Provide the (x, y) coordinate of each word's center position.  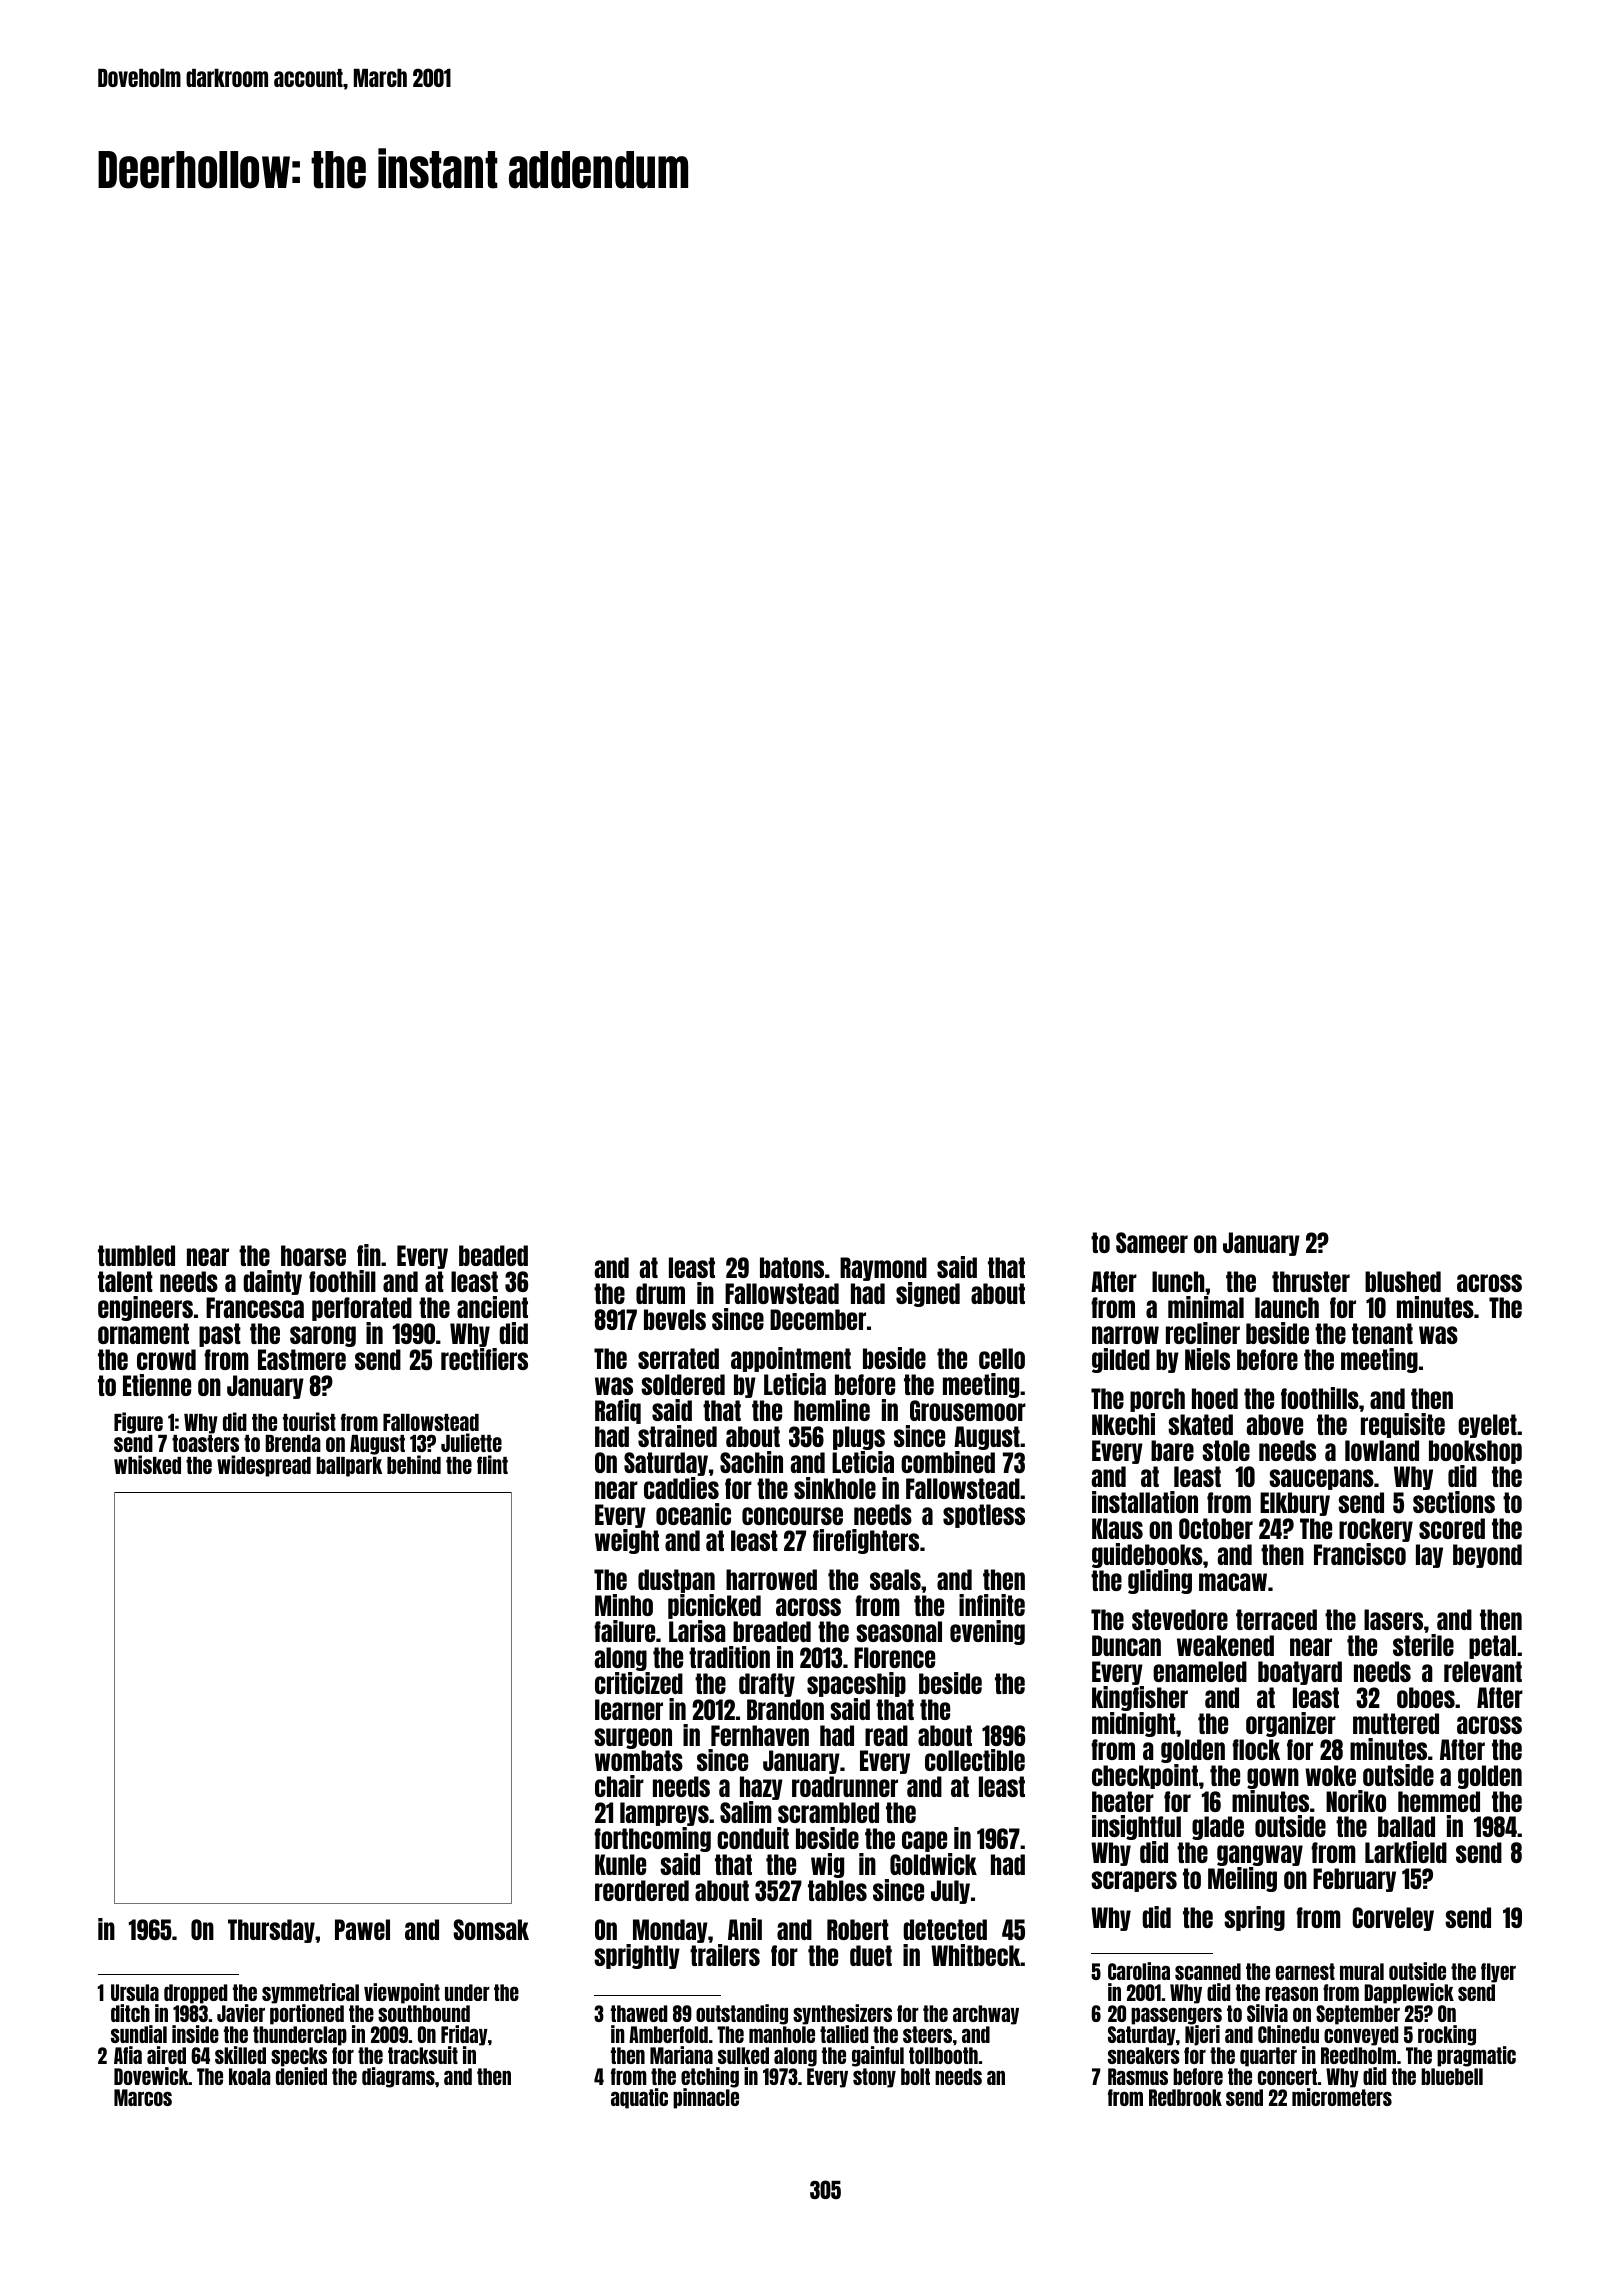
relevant (1483, 1671)
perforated (362, 1309)
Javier (241, 2013)
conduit (753, 1838)
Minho (624, 1605)
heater (1123, 1801)
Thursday (271, 1931)
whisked (147, 1464)
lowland (1382, 1450)
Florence (894, 1657)
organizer (1291, 1724)
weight (627, 1541)
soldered (683, 1384)
